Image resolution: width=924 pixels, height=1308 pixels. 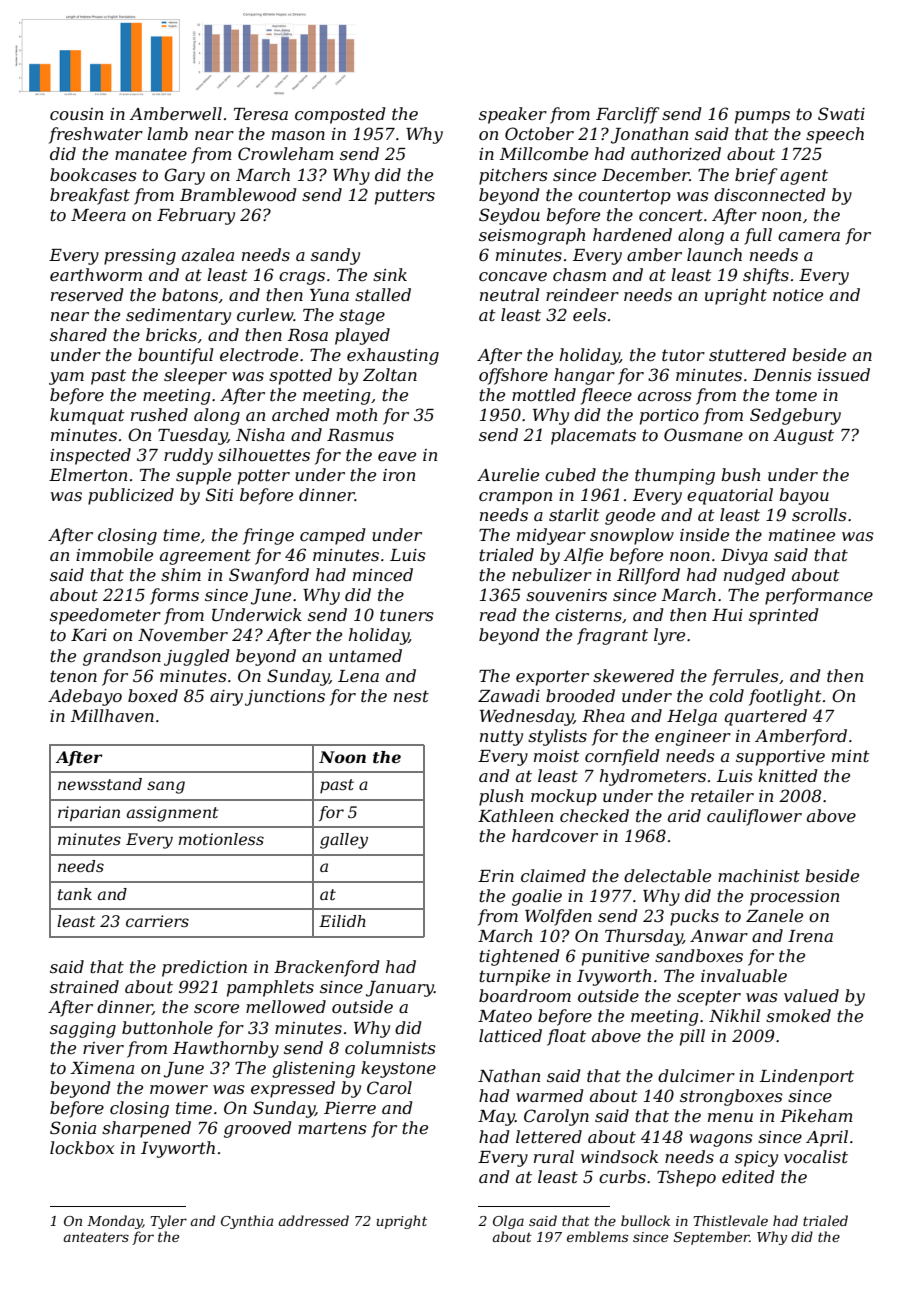 I want to click on lockbox, so click(x=82, y=1147).
